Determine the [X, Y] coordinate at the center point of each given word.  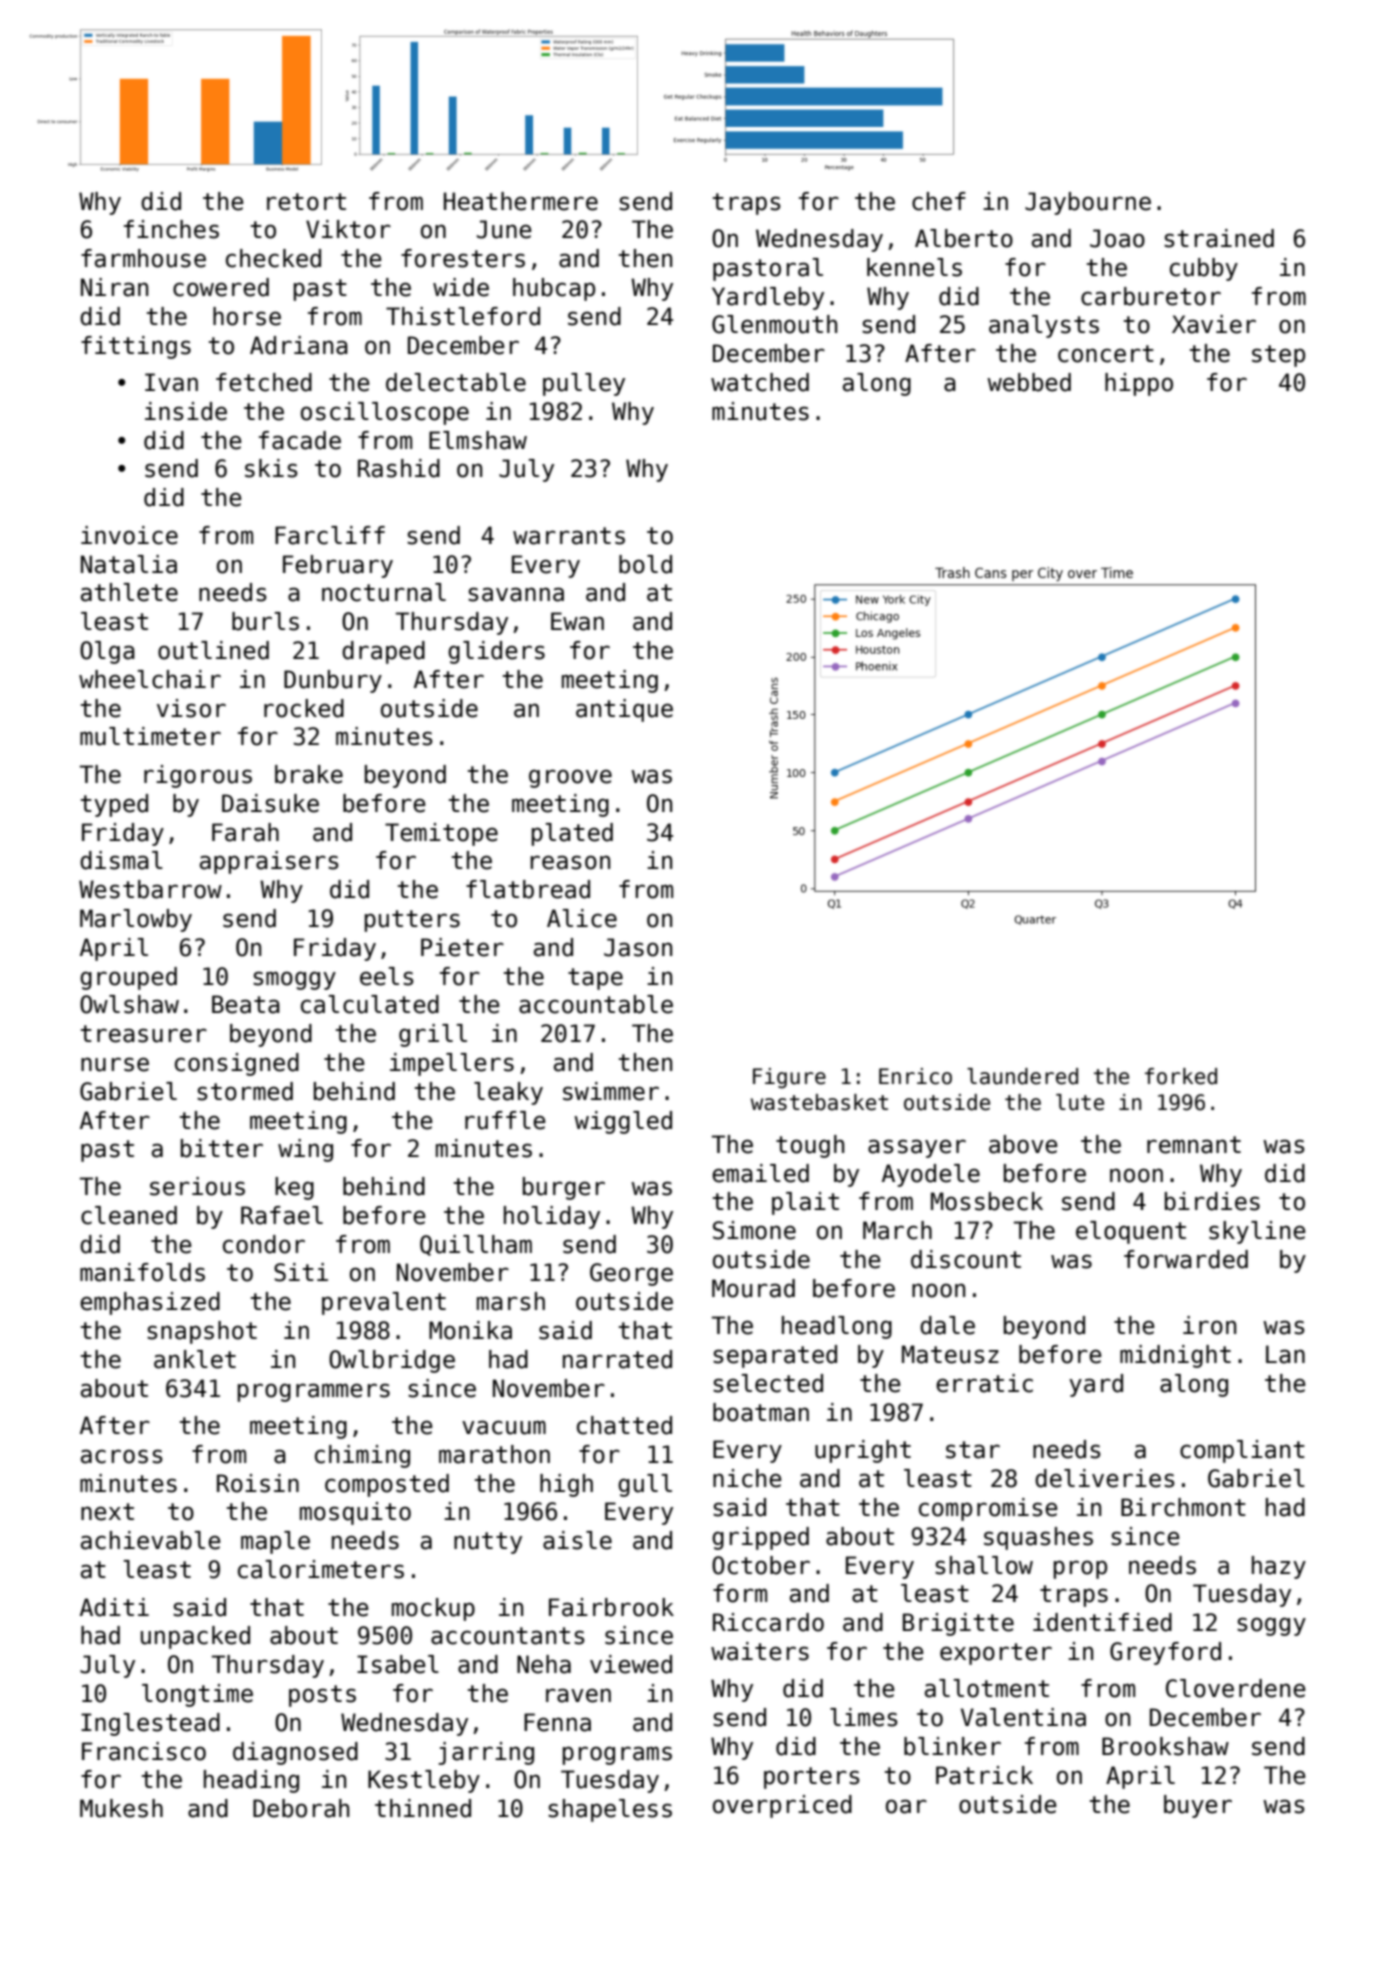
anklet [195, 1359]
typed [114, 805]
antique [624, 710]
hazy [1279, 1567]
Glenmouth [774, 324]
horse [247, 316]
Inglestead [150, 1724]
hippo [1139, 384]
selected [768, 1383]
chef [939, 201]
